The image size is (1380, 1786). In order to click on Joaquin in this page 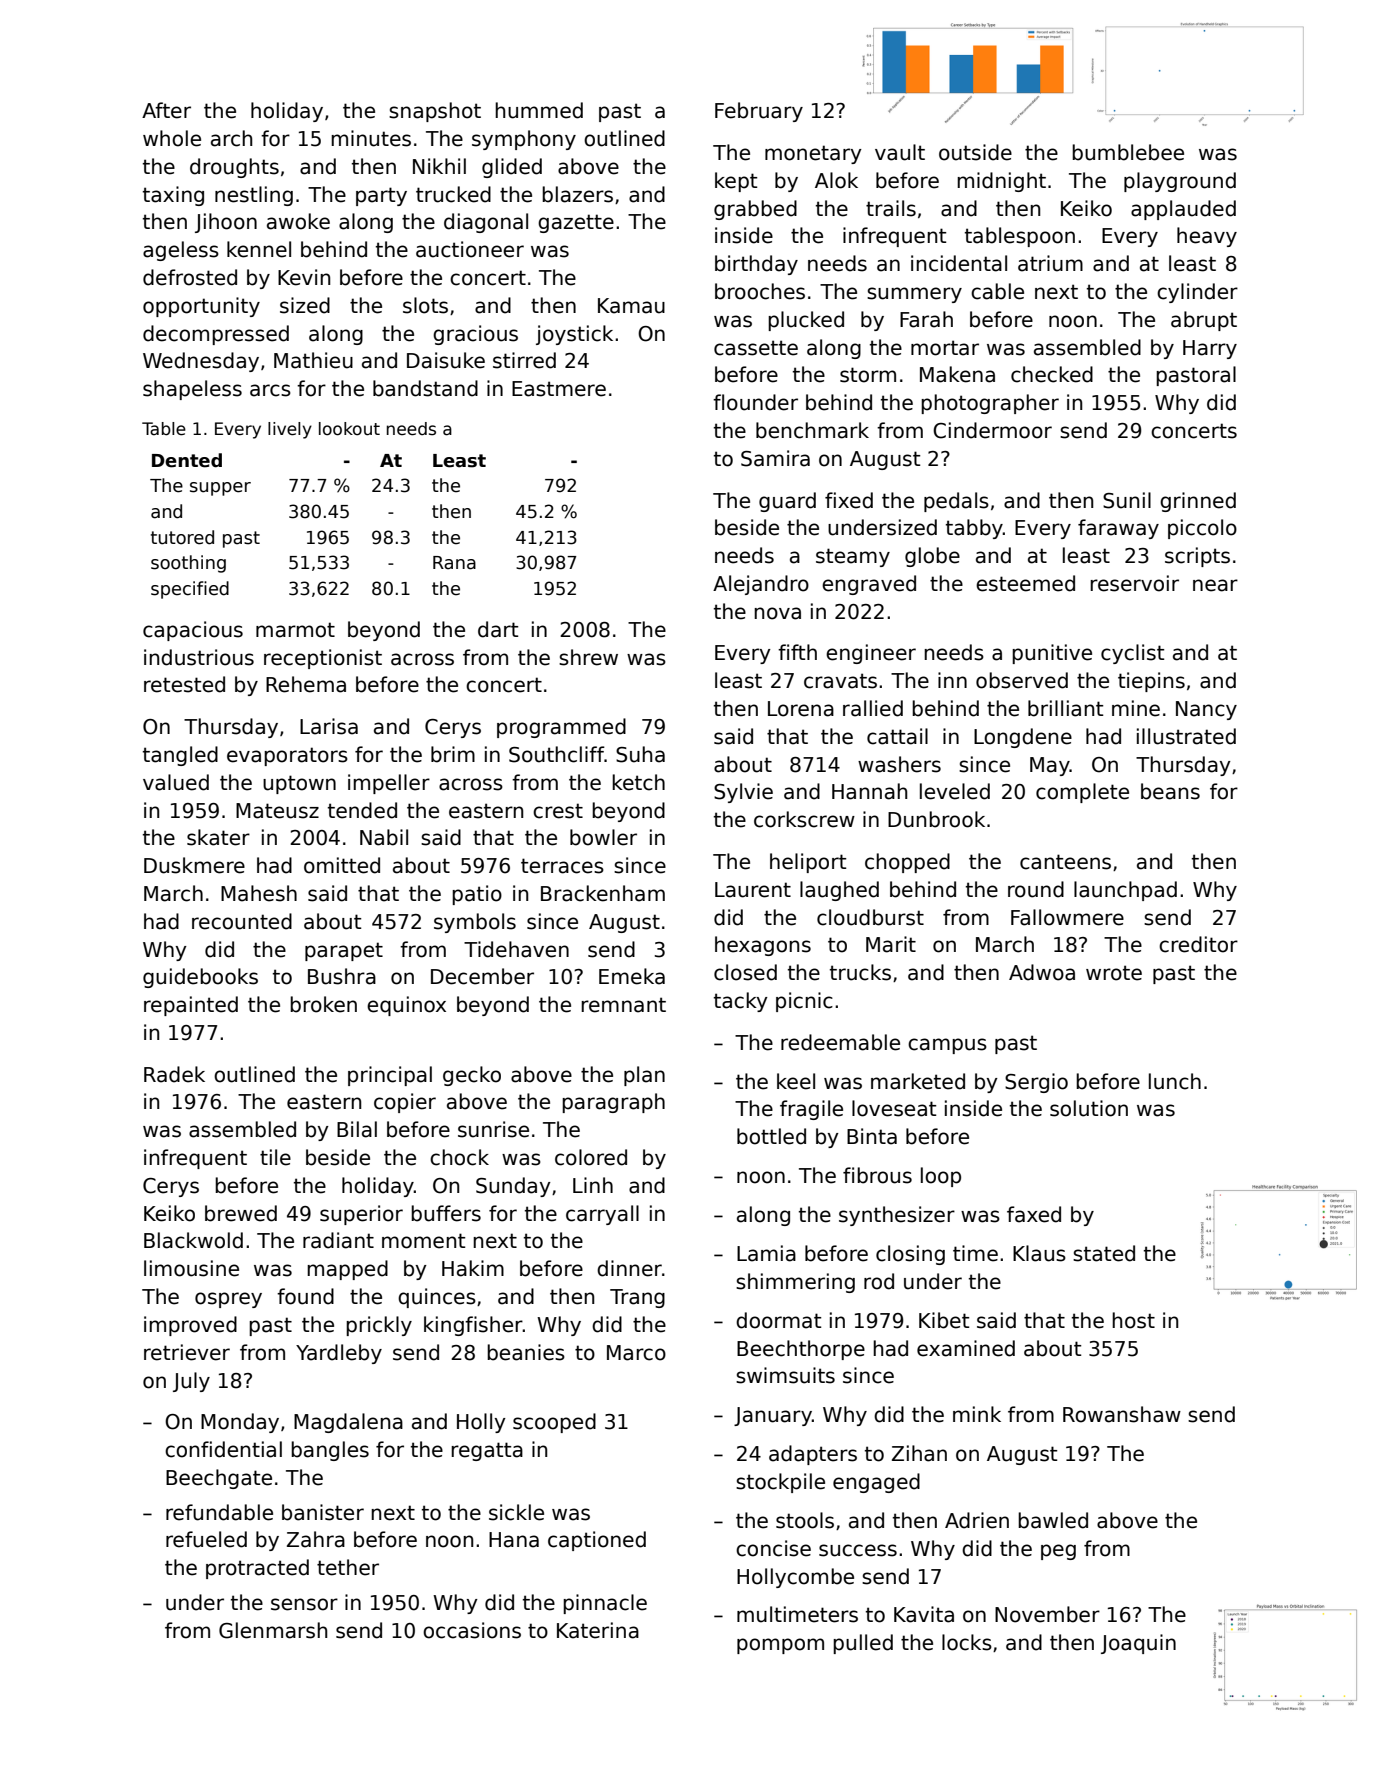, I will do `click(1138, 1644)`.
